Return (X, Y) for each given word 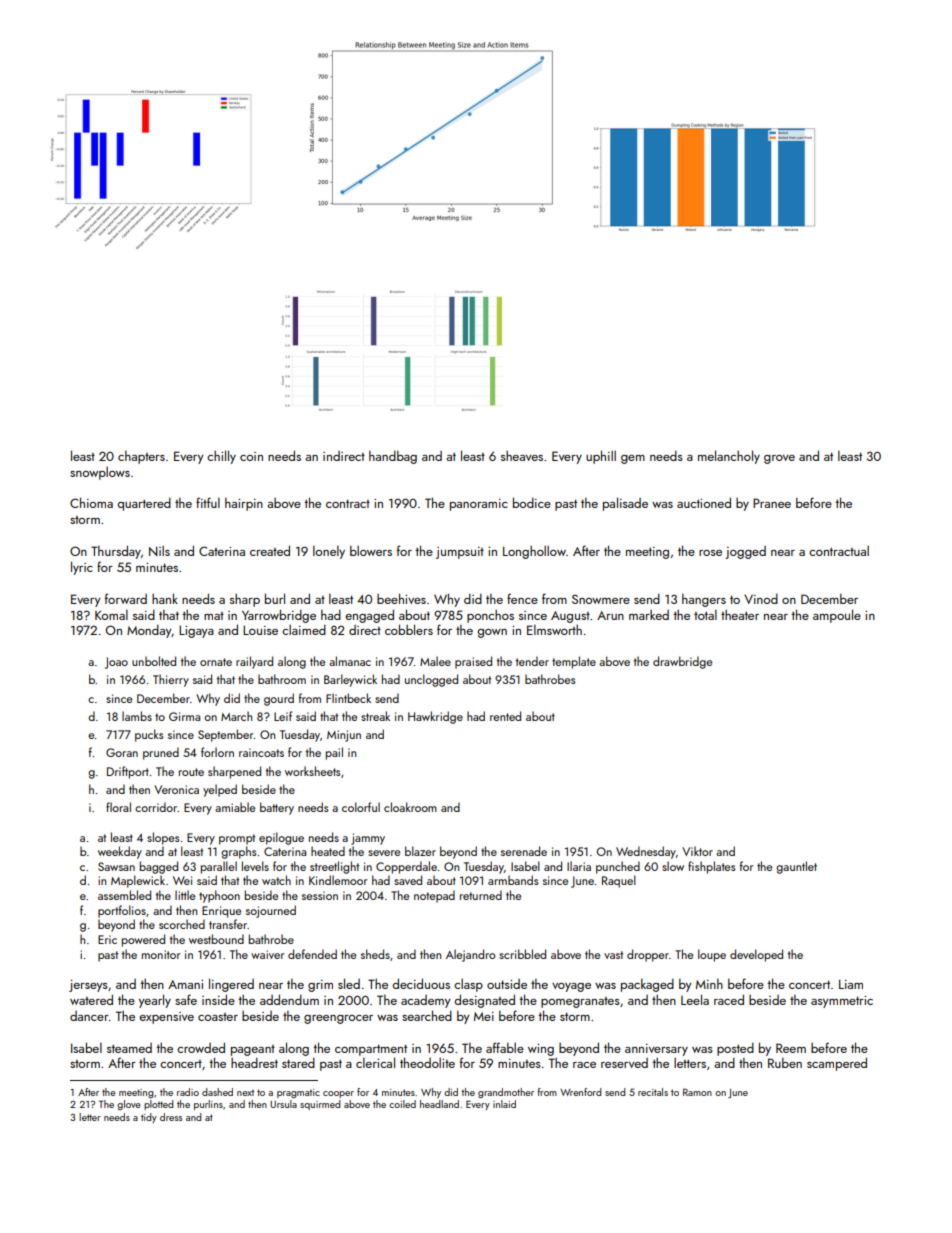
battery (277, 808)
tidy (149, 1118)
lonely (329, 552)
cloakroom (410, 807)
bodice (532, 502)
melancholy (729, 457)
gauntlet (796, 867)
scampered (837, 1064)
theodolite (427, 1062)
